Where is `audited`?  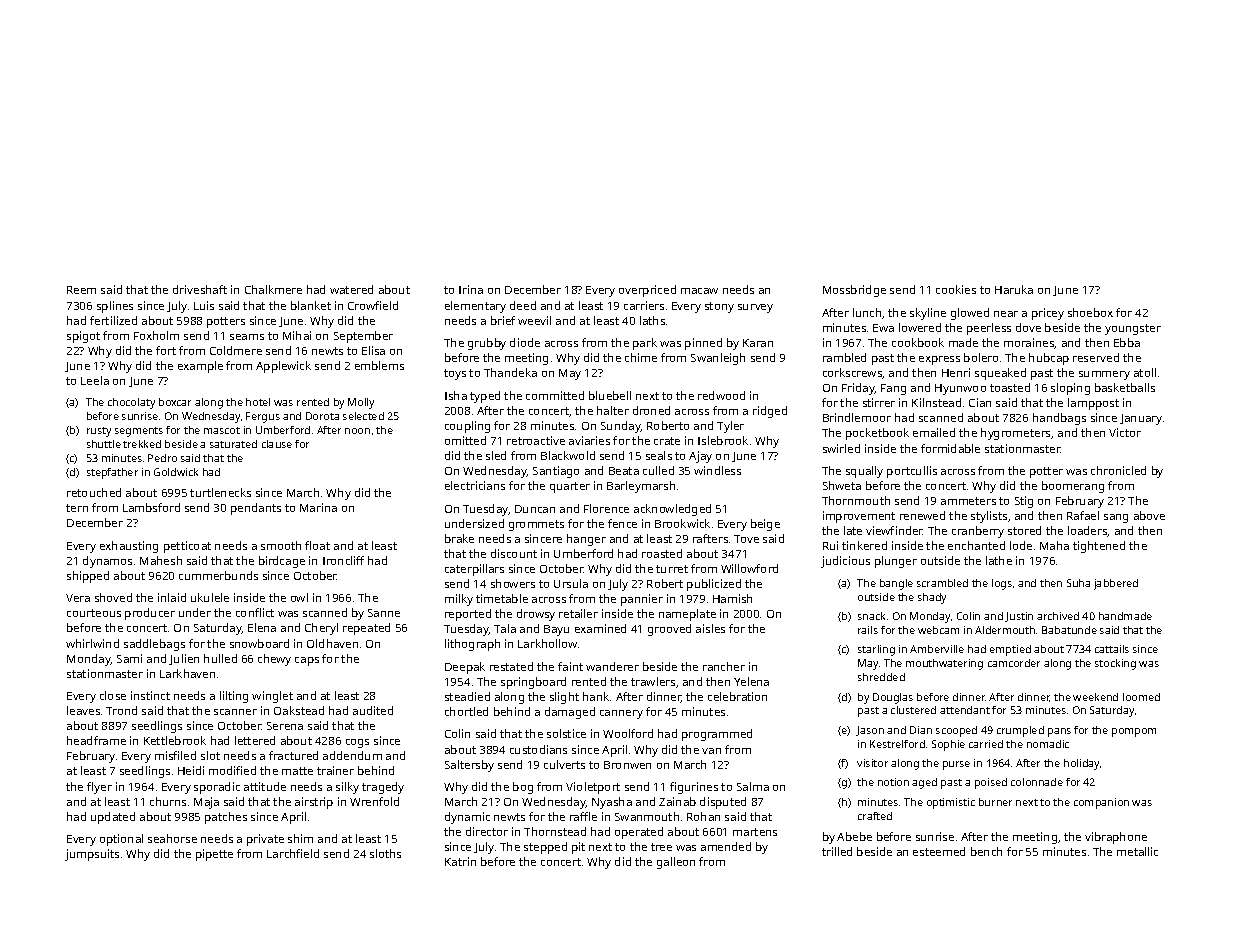 audited is located at coordinates (373, 710).
